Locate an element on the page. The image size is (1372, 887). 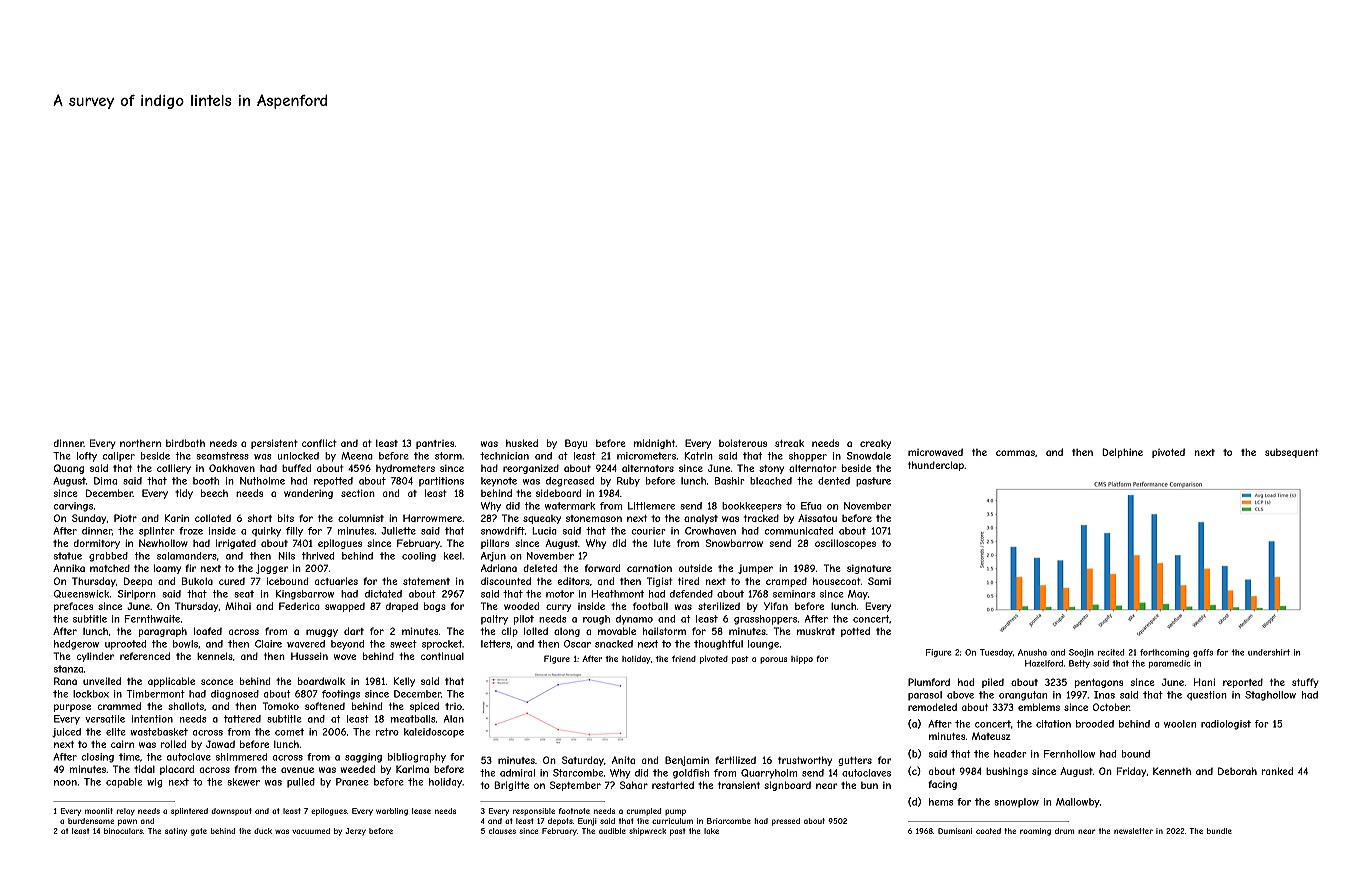
thrived is located at coordinates (318, 556).
